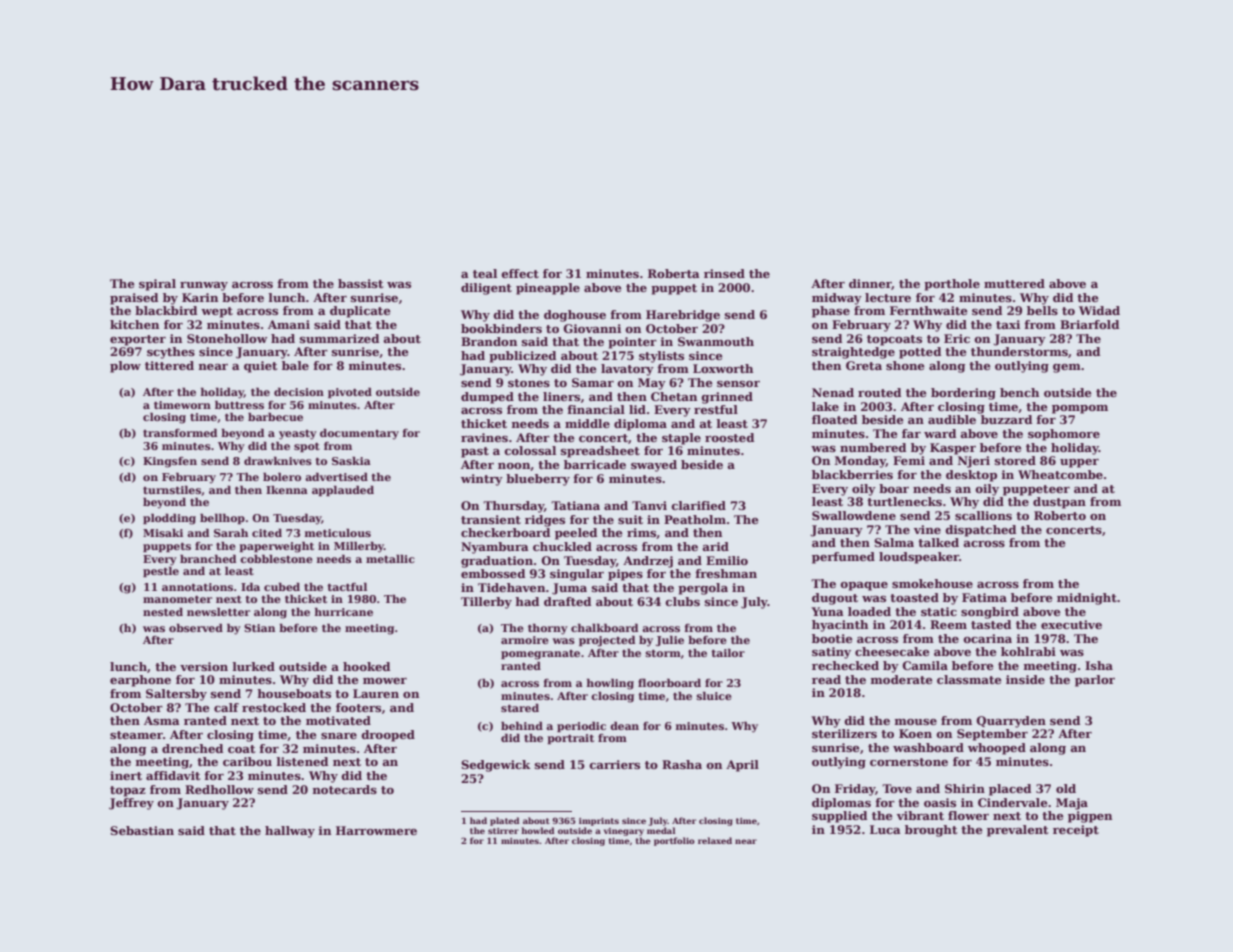 This screenshot has height=952, width=1233. Describe the element at coordinates (1071, 624) in the screenshot. I see `executive` at that location.
